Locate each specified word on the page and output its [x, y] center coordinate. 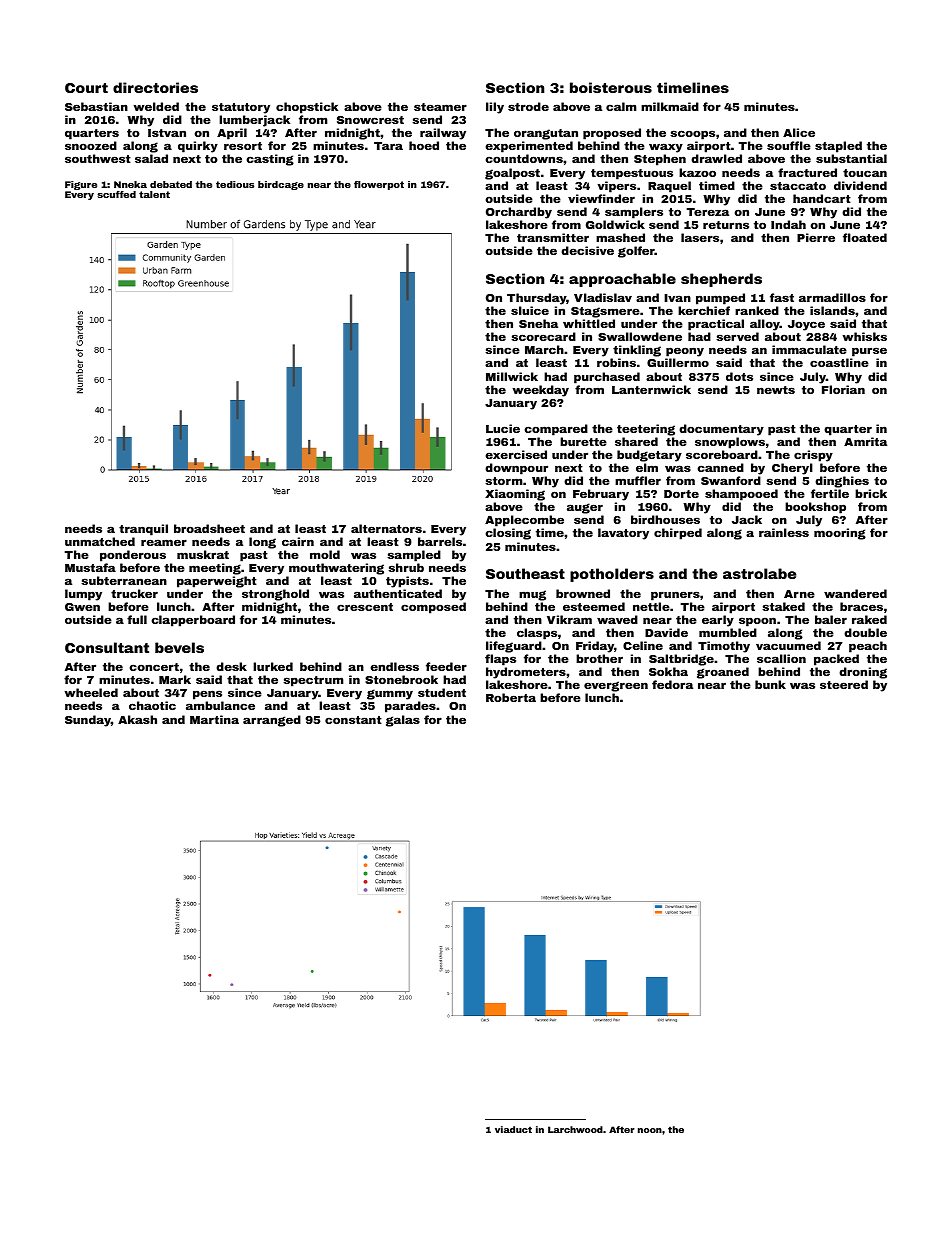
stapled [838, 147]
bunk [770, 684]
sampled [414, 556]
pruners [675, 596]
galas [403, 721]
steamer [440, 107]
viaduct [513, 1129]
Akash [137, 719]
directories [155, 87]
